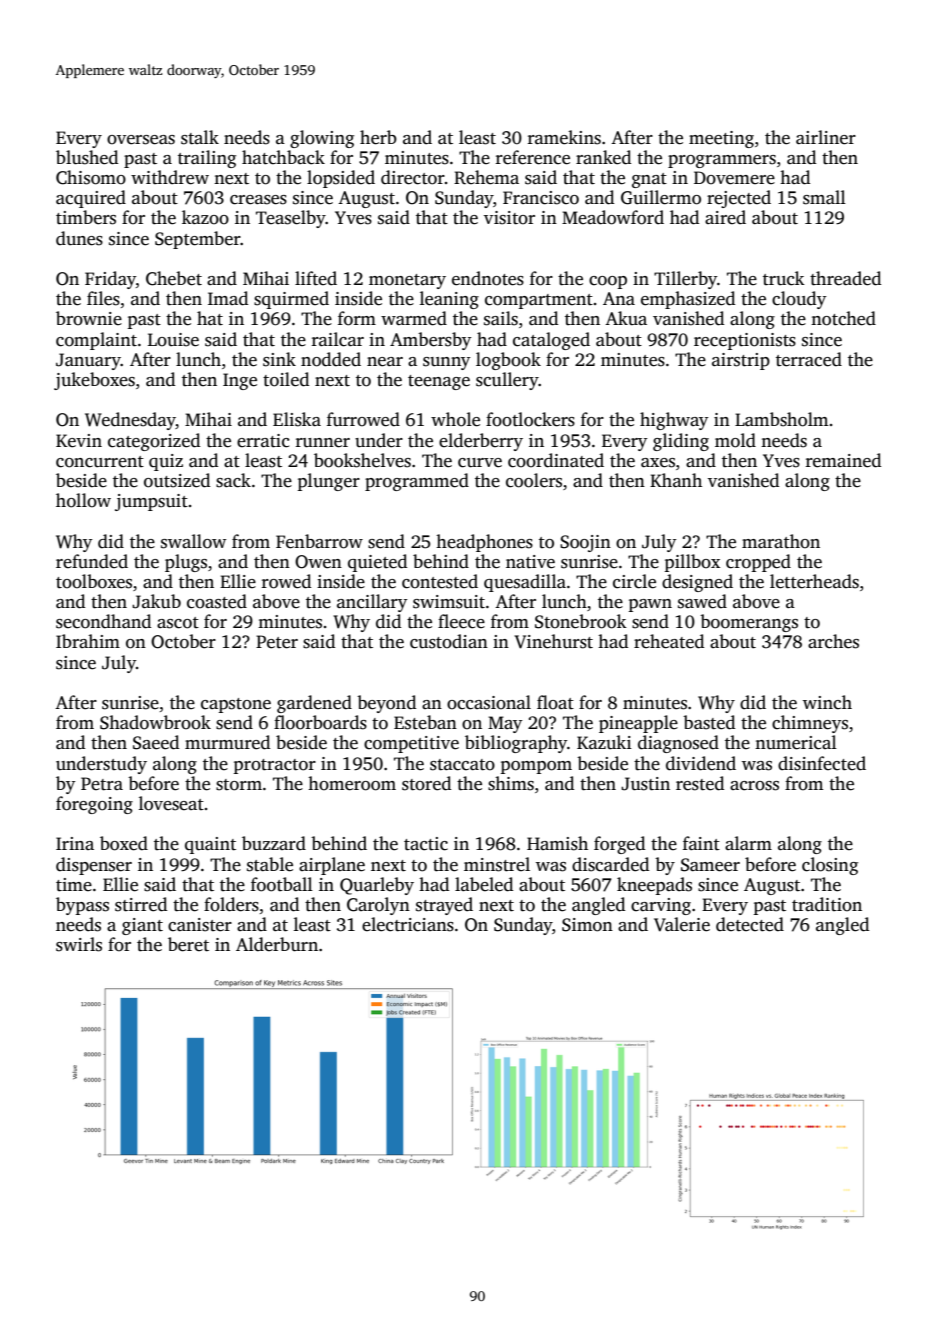  I want to click on sawed, so click(702, 601).
